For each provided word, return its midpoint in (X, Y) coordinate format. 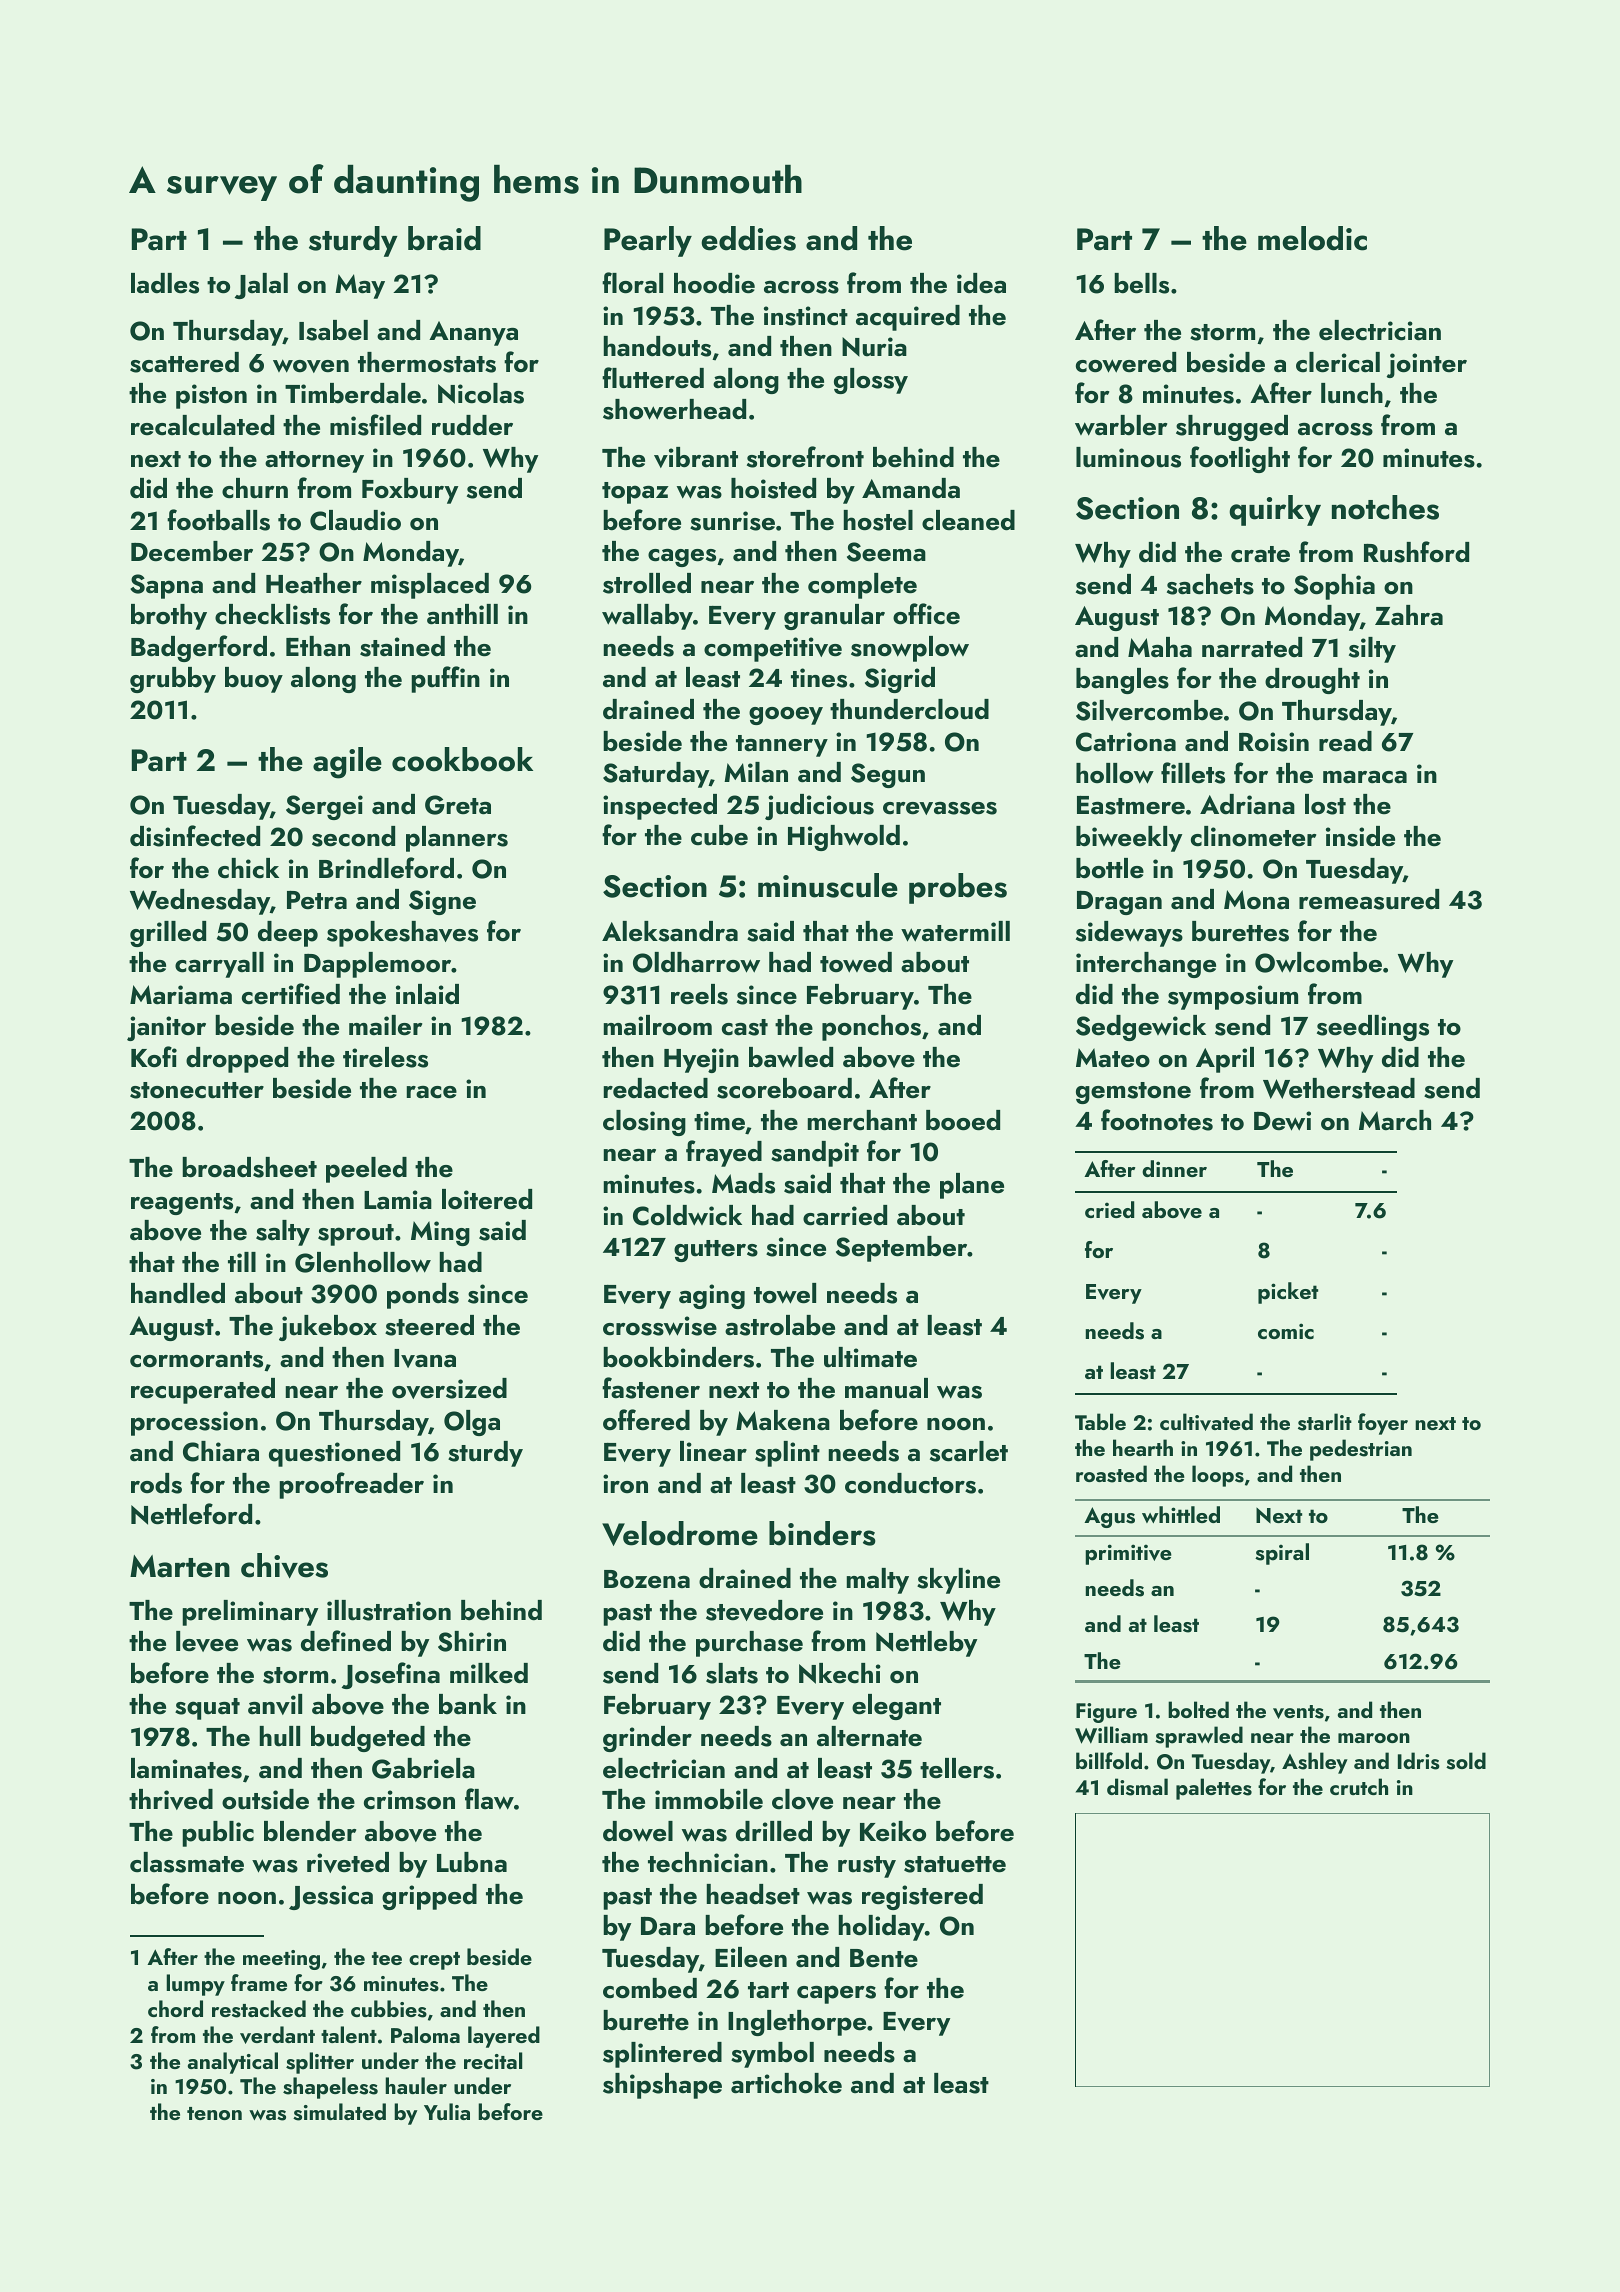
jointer (1427, 365)
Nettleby (926, 1644)
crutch (1359, 1786)
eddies (748, 238)
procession (194, 1423)
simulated (339, 2112)
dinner (1174, 1168)
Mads (743, 1183)
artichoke (786, 2083)
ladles (165, 283)
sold (1466, 1761)
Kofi (154, 1057)
